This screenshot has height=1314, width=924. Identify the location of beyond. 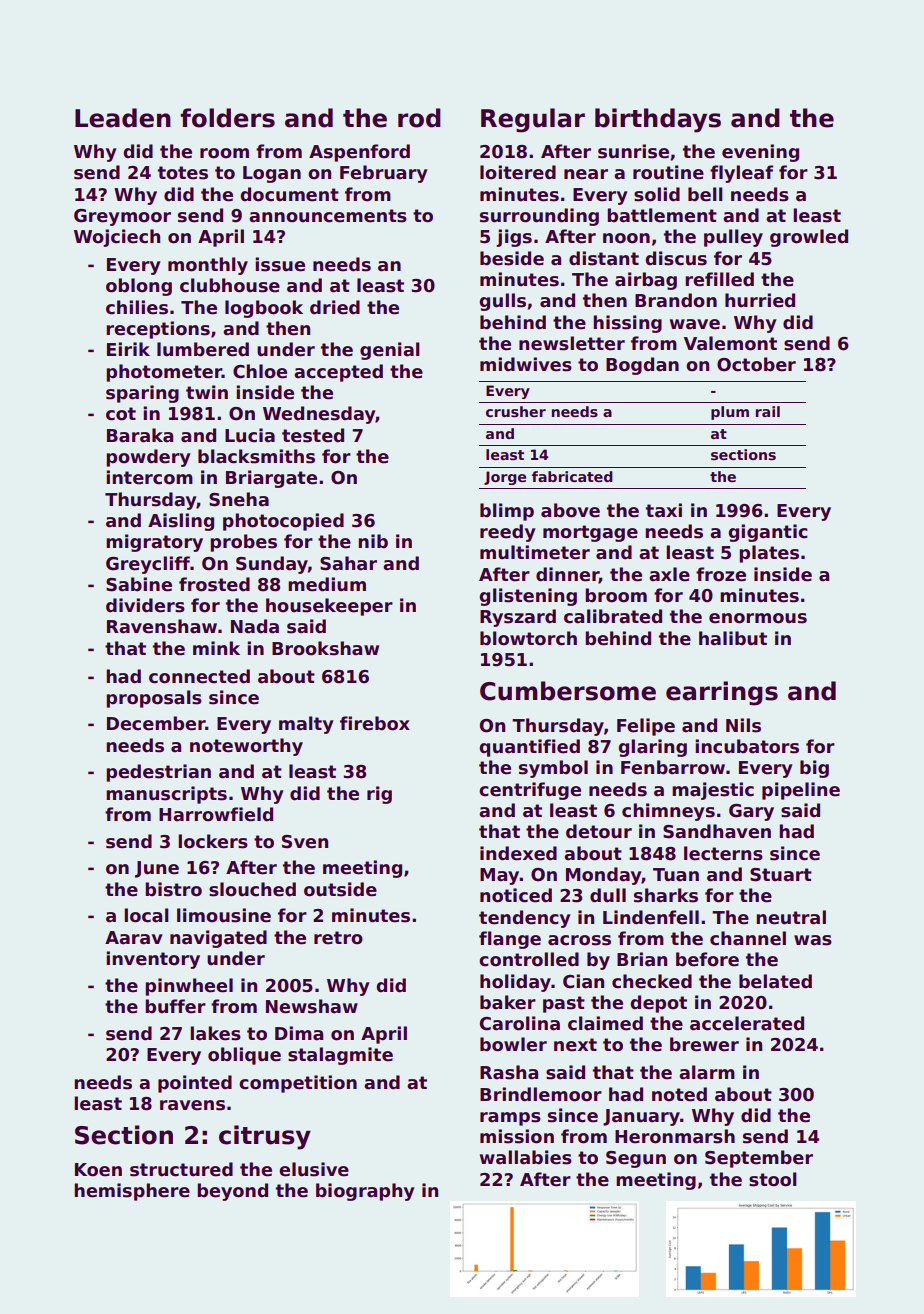
(232, 1192).
